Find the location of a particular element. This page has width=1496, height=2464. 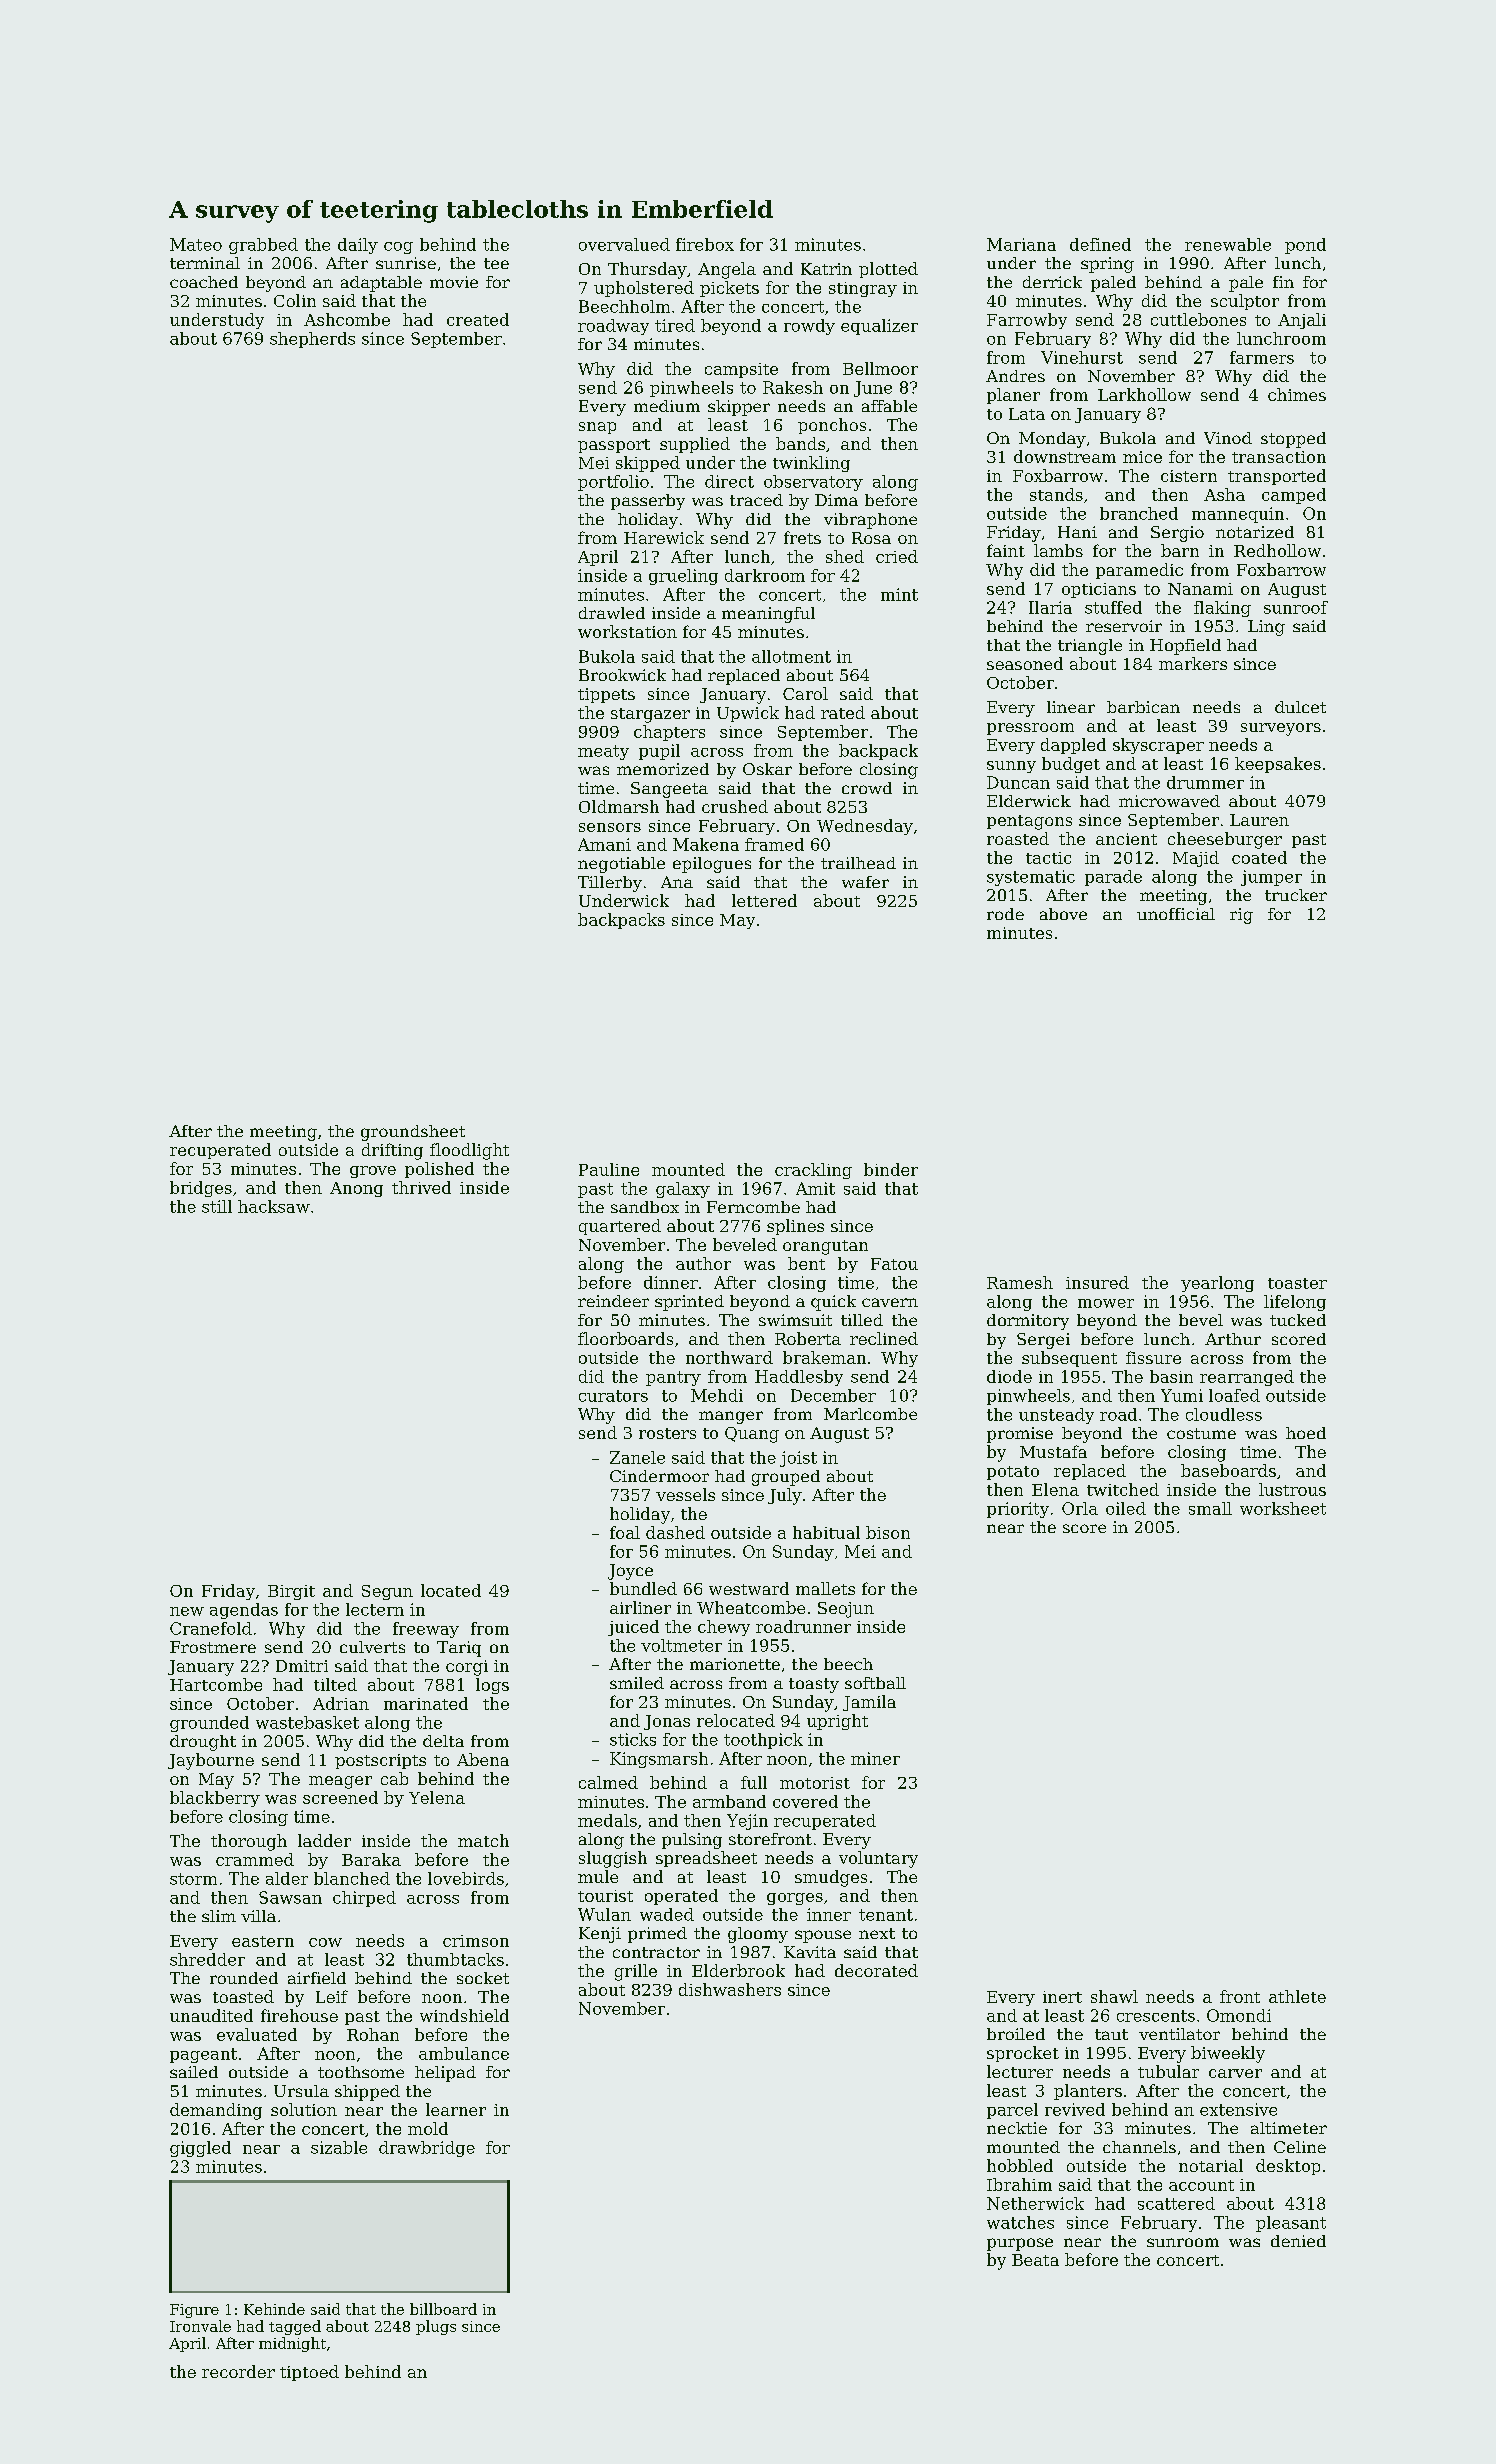

Majid is located at coordinates (1196, 859).
